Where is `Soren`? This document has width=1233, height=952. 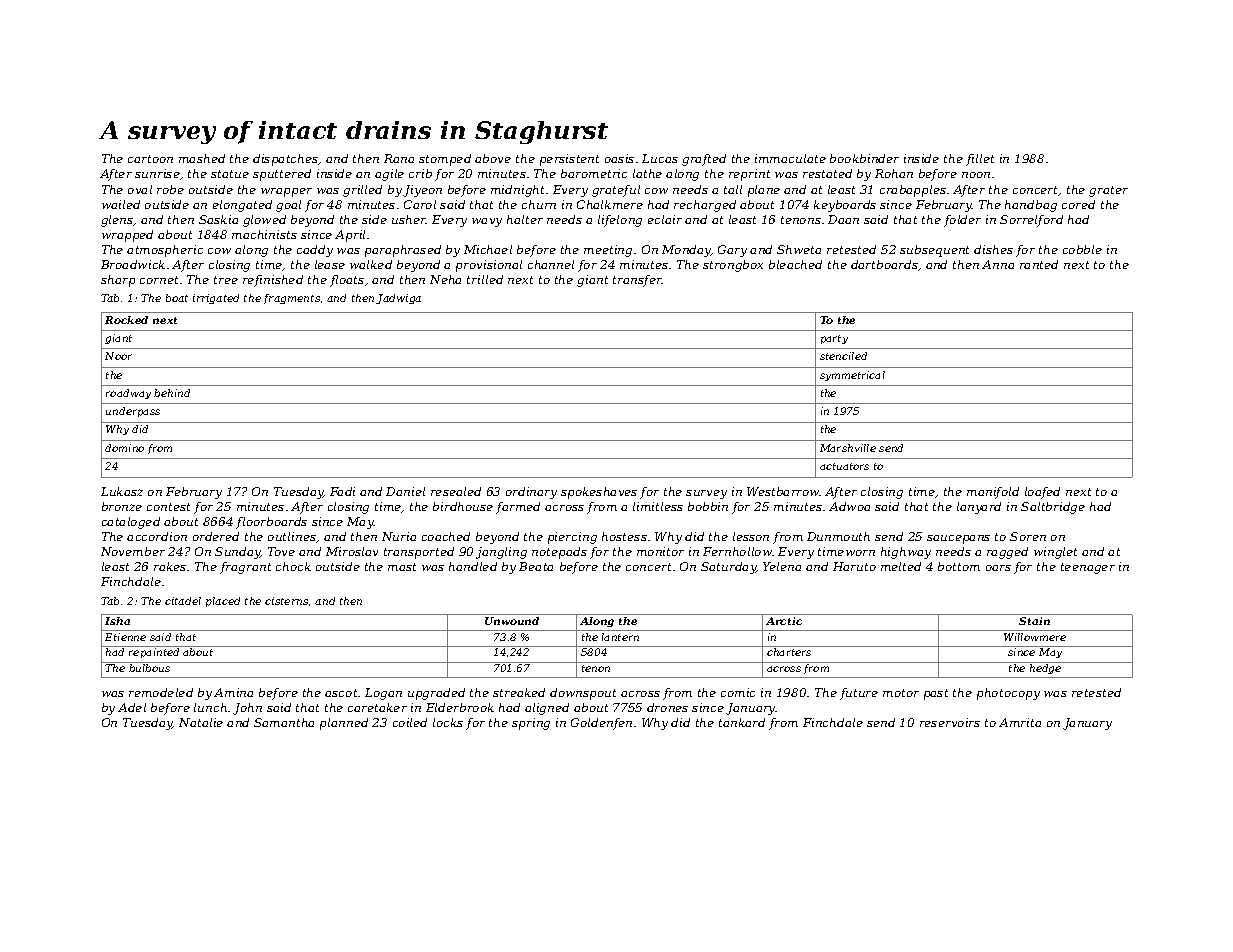
Soren is located at coordinates (1028, 536).
